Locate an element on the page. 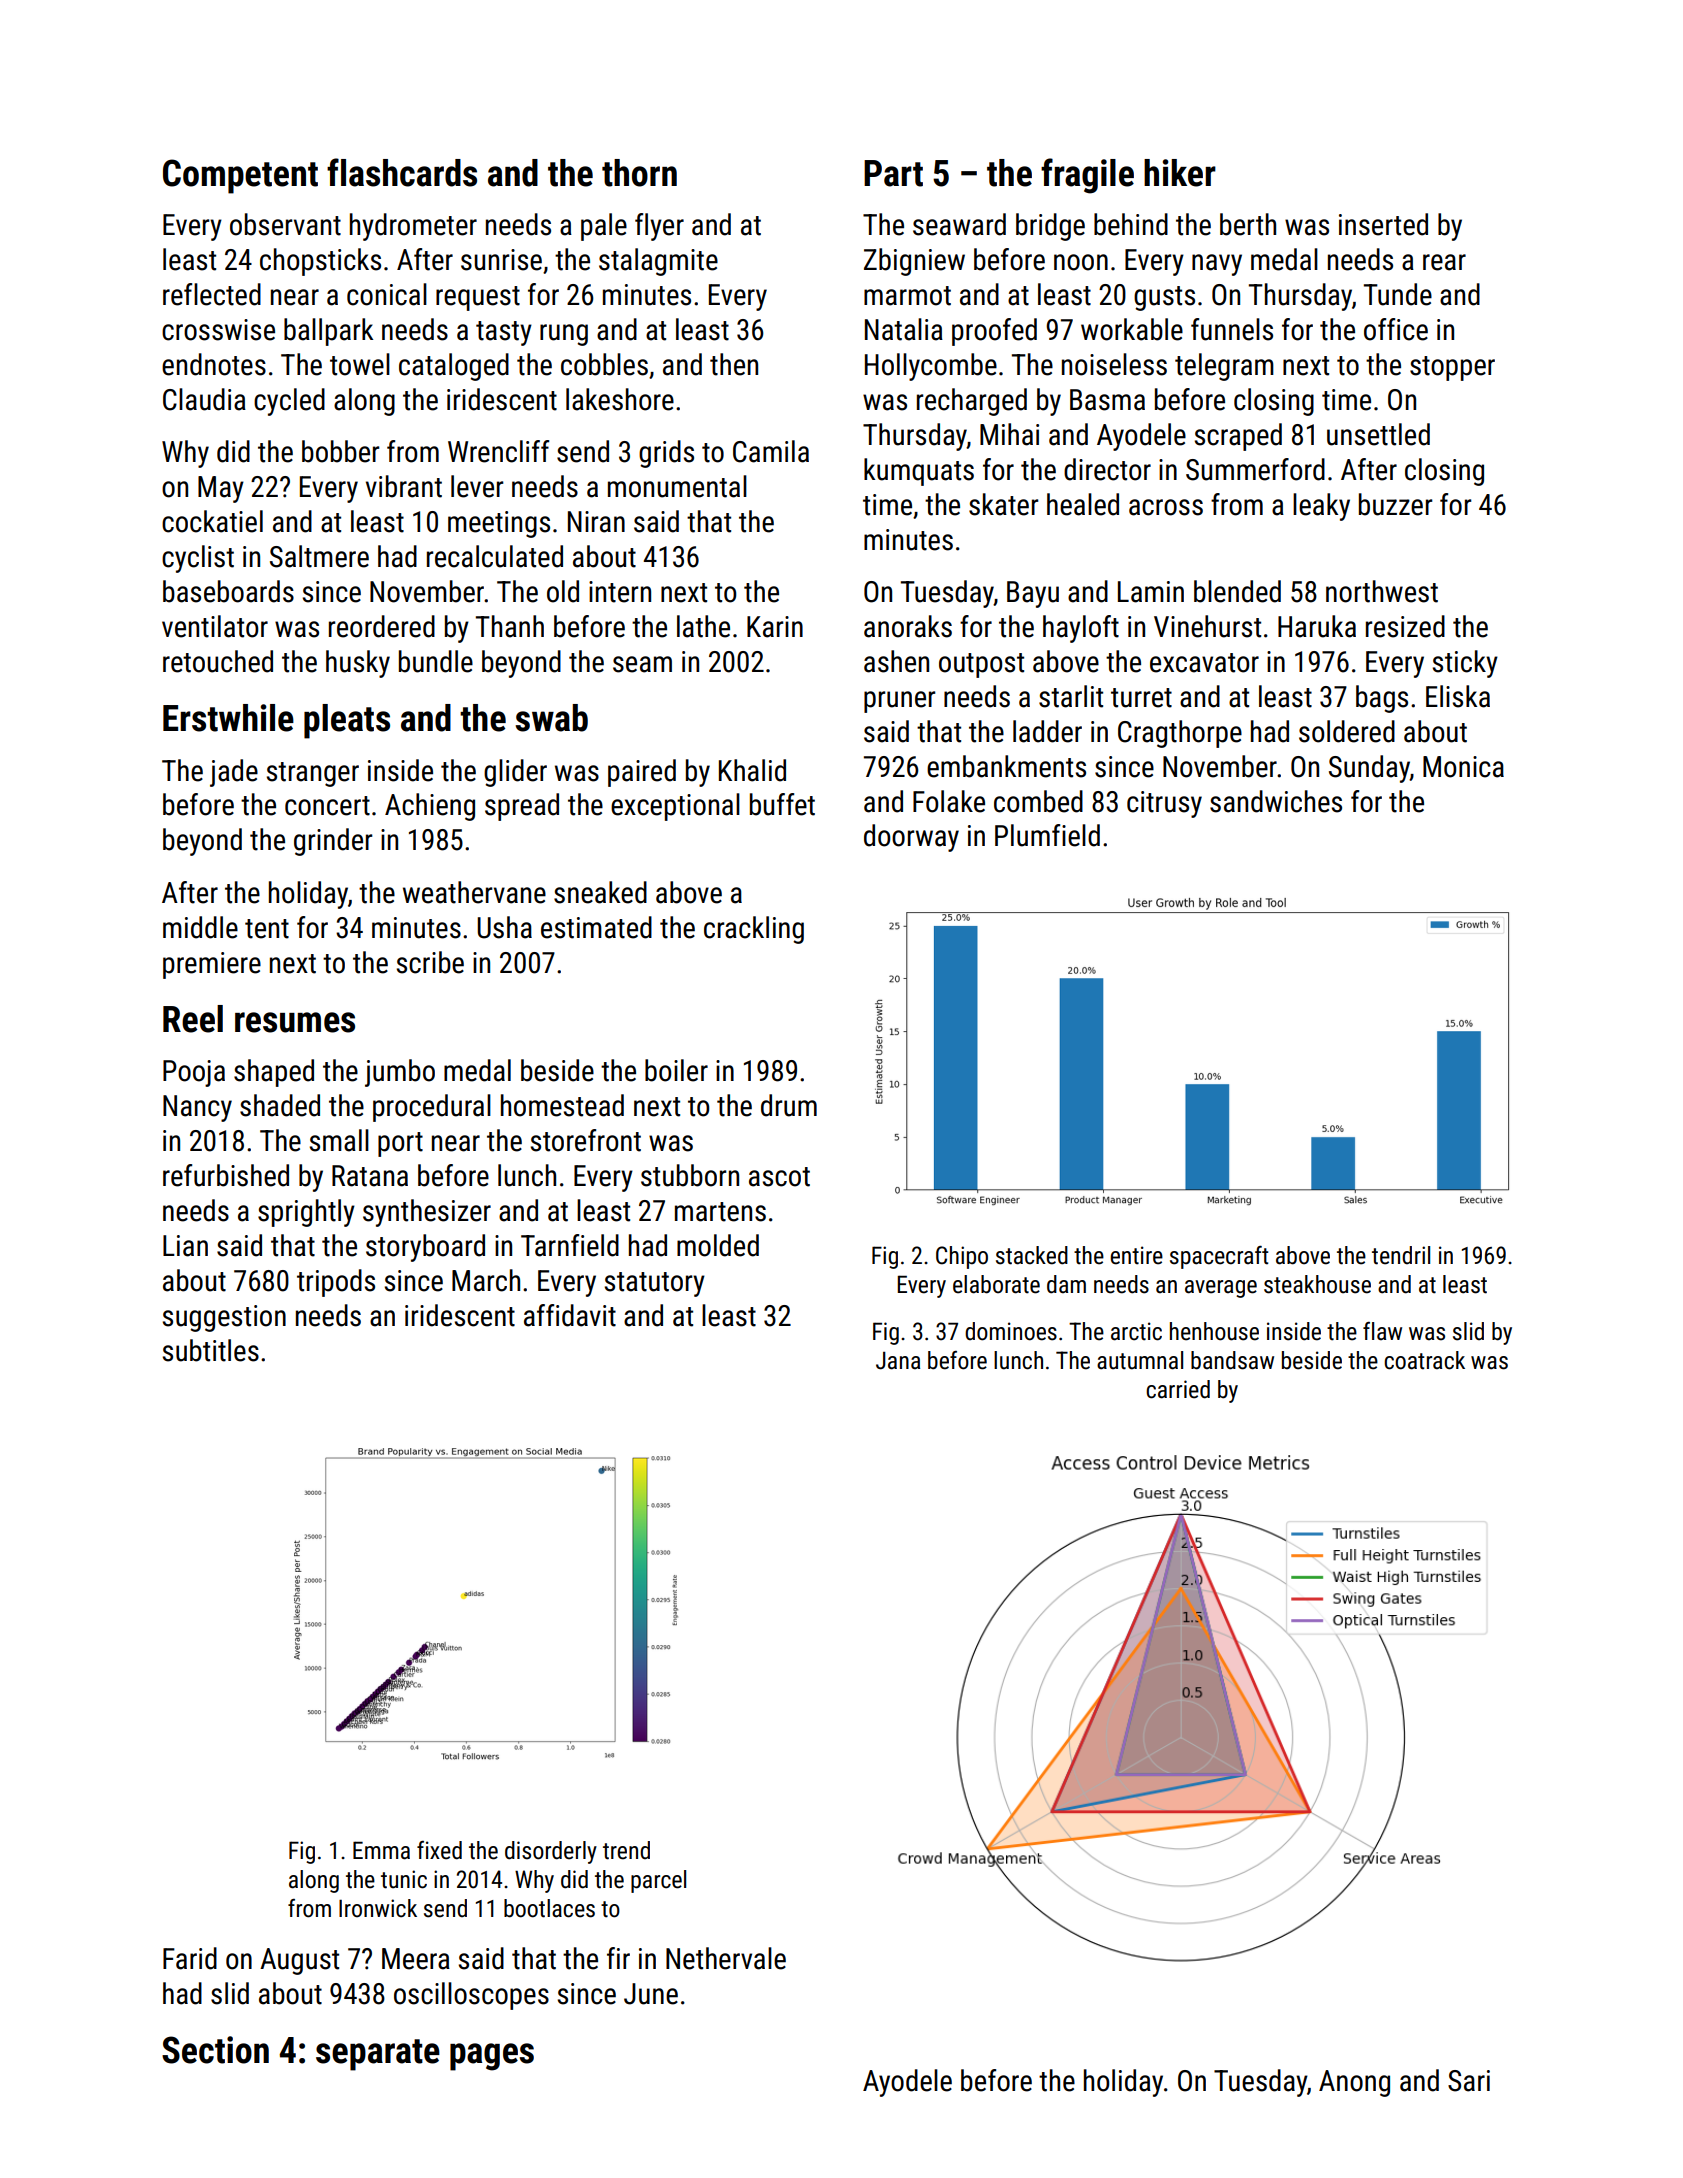 This document has width=1683, height=2178. Anong is located at coordinates (1354, 2083).
